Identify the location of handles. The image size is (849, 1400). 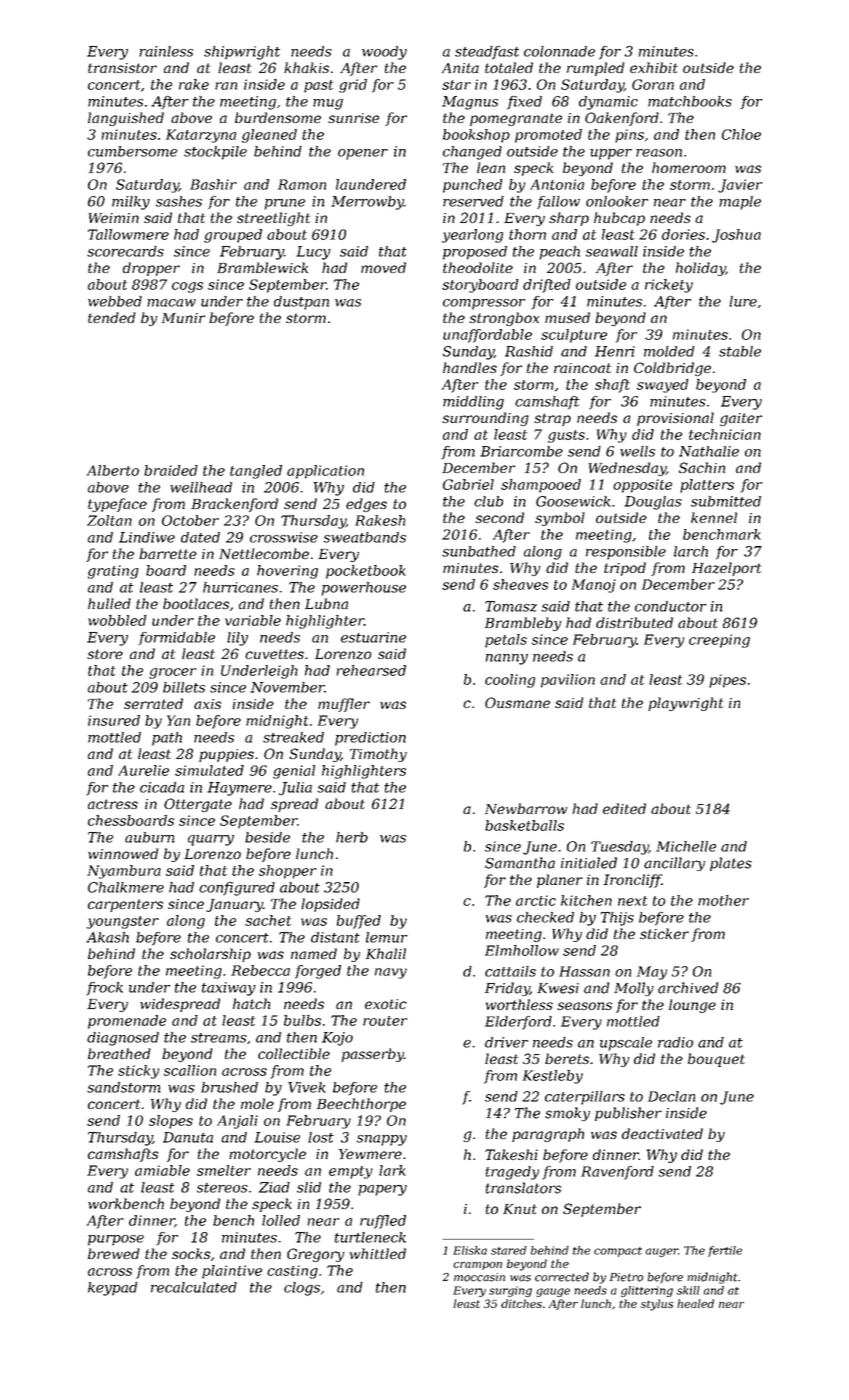
(470, 367).
